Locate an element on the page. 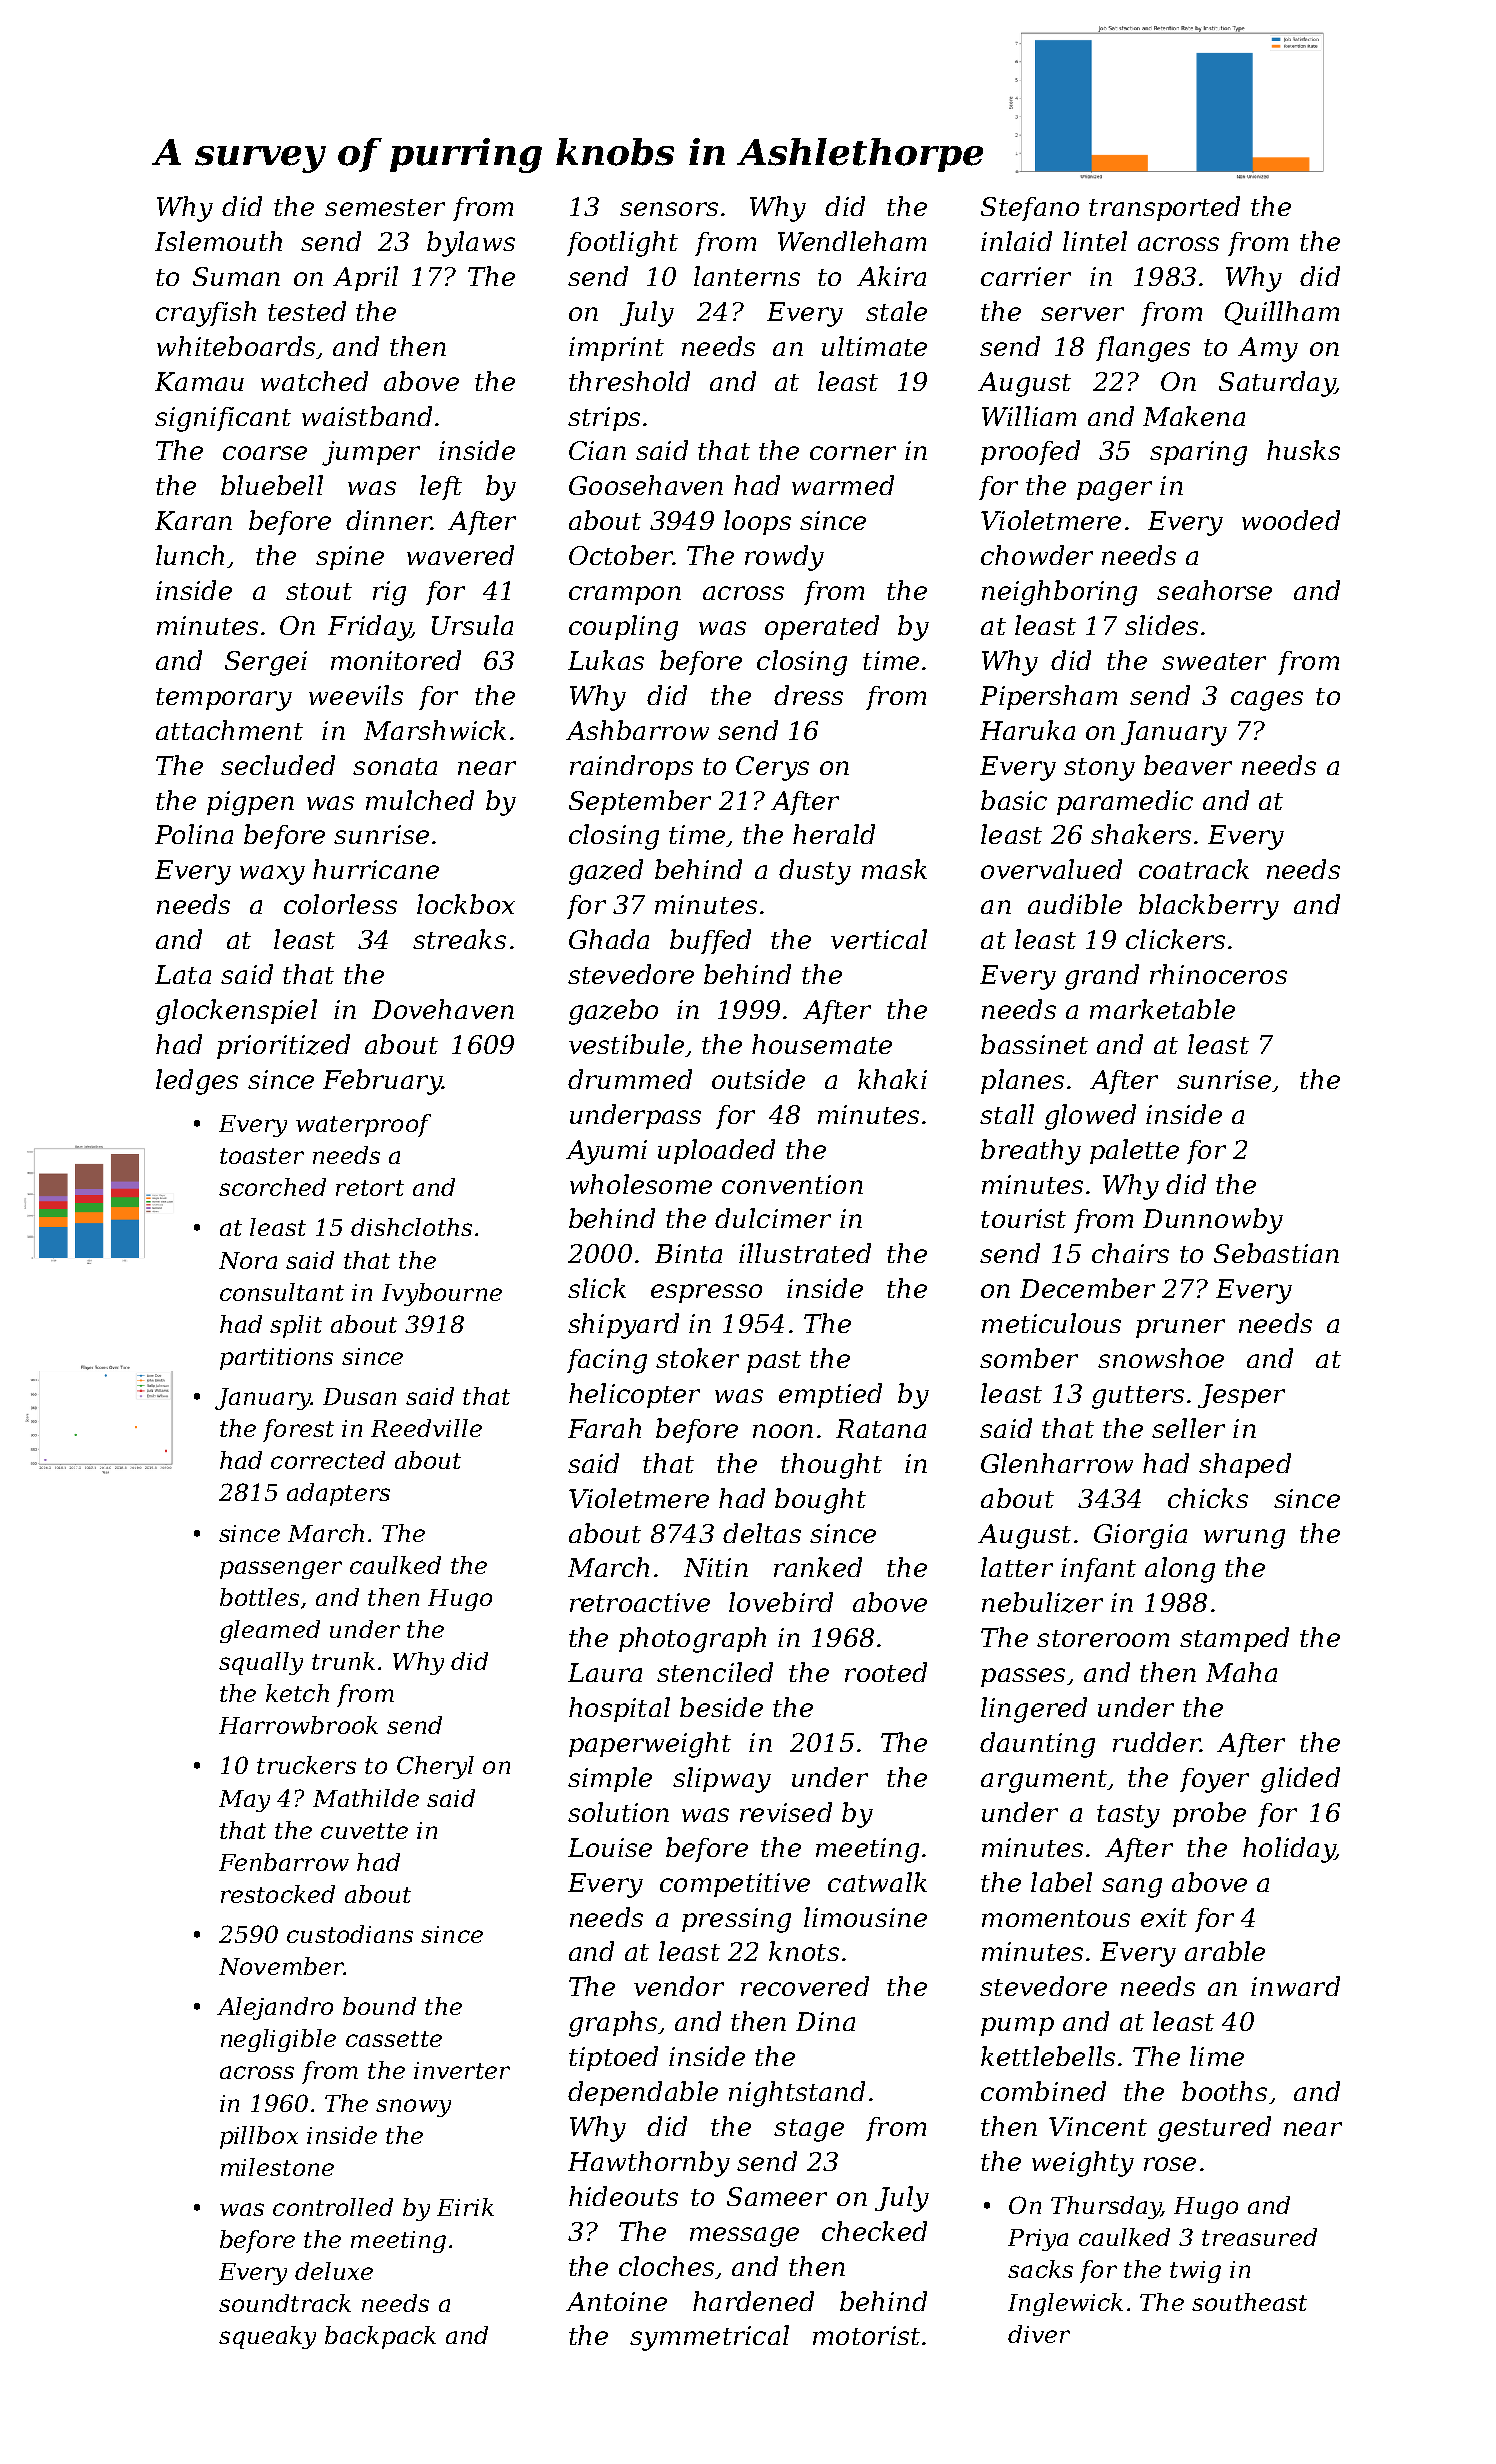 The width and height of the image is (1496, 2464). whiteboards is located at coordinates (236, 346).
